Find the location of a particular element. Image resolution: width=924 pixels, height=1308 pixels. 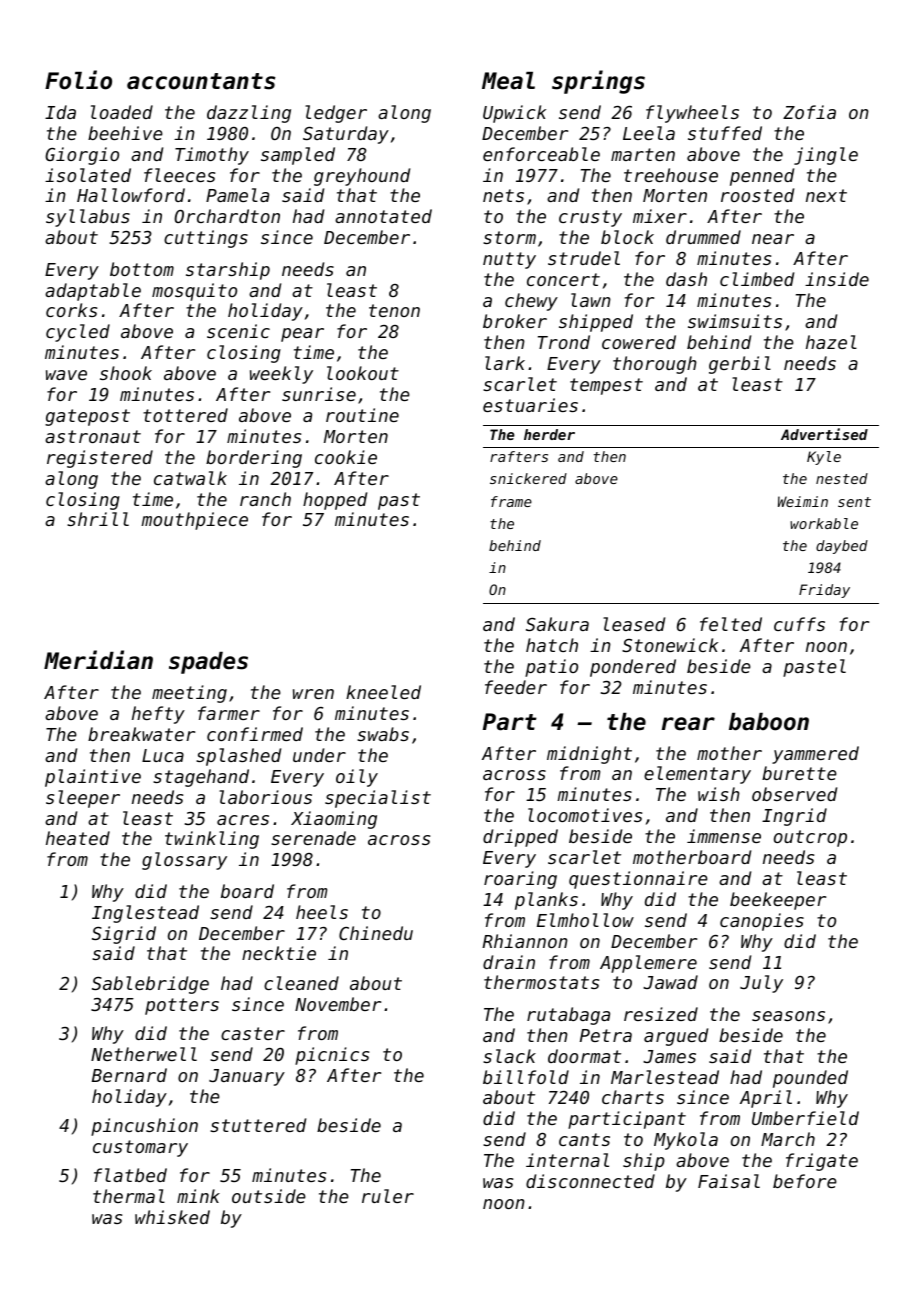

Bernard is located at coordinates (129, 1075).
